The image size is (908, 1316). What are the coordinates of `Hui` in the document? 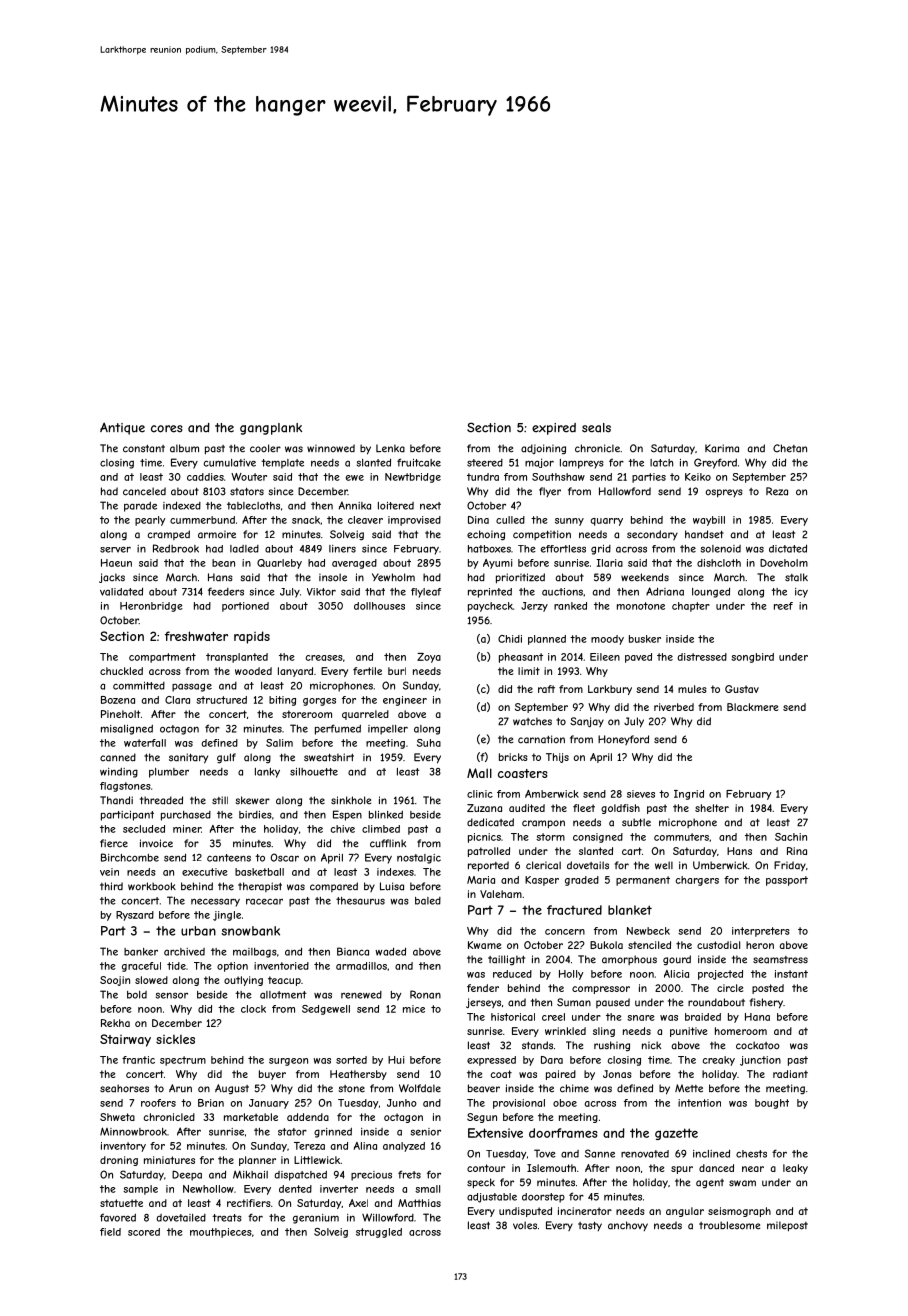 It's located at (396, 1060).
